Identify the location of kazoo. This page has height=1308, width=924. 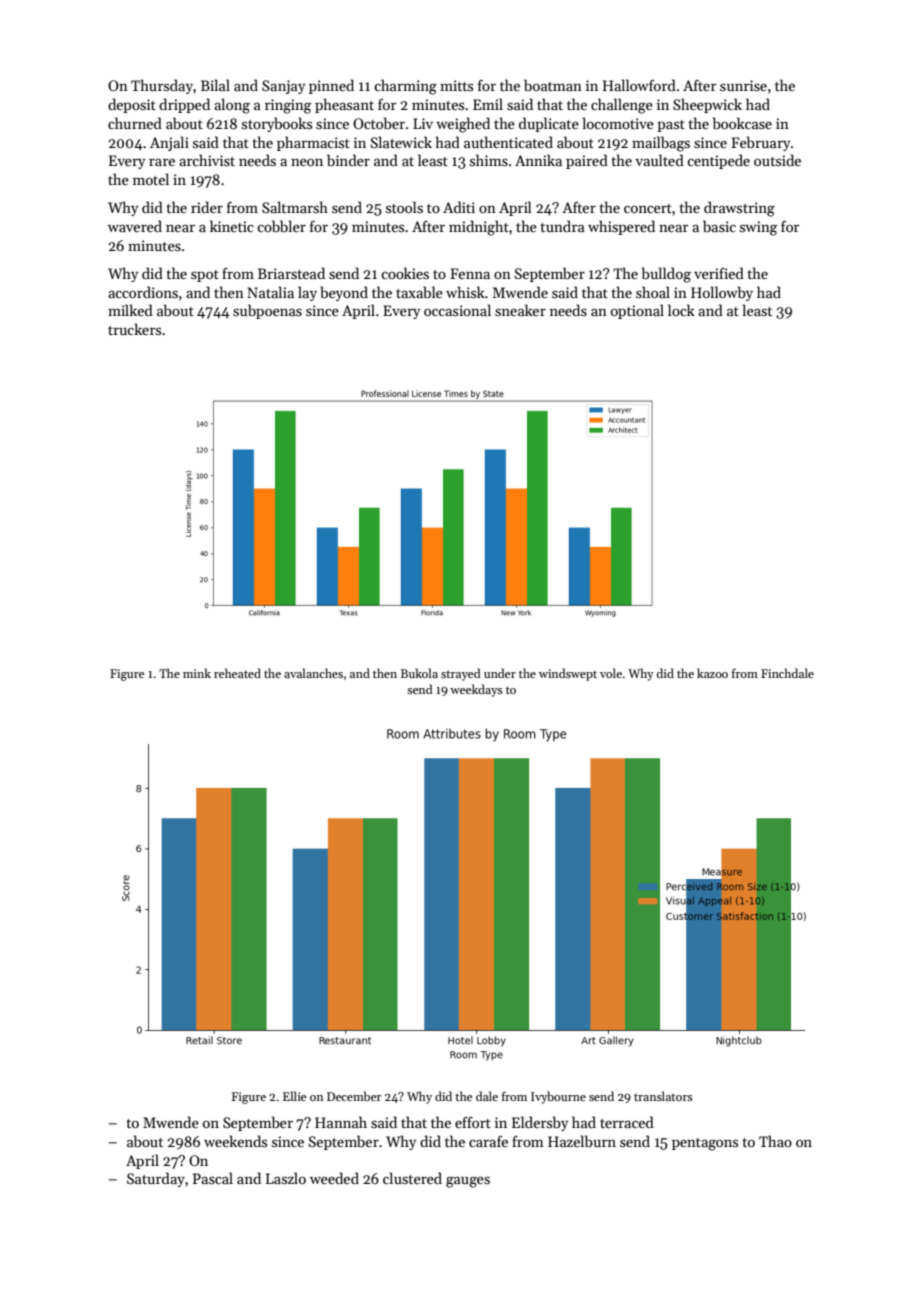
(712, 673).
